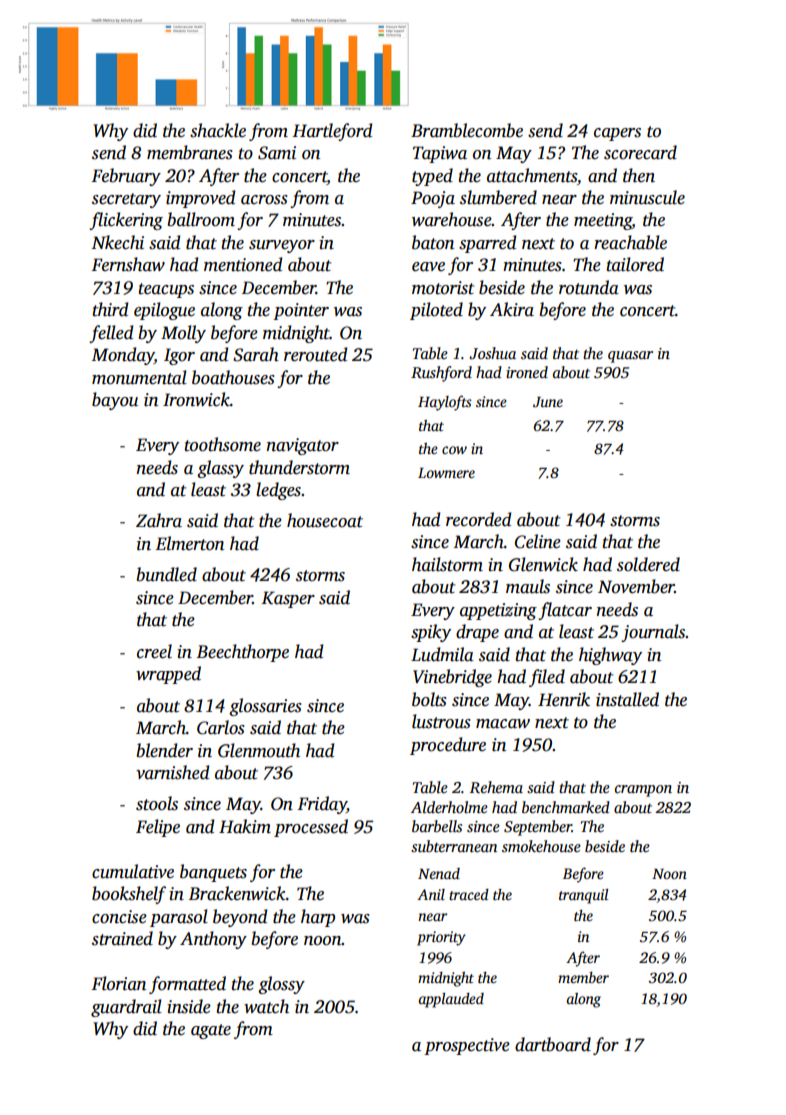 The image size is (786, 1115). Describe the element at coordinates (617, 134) in the screenshot. I see `capers` at that location.
